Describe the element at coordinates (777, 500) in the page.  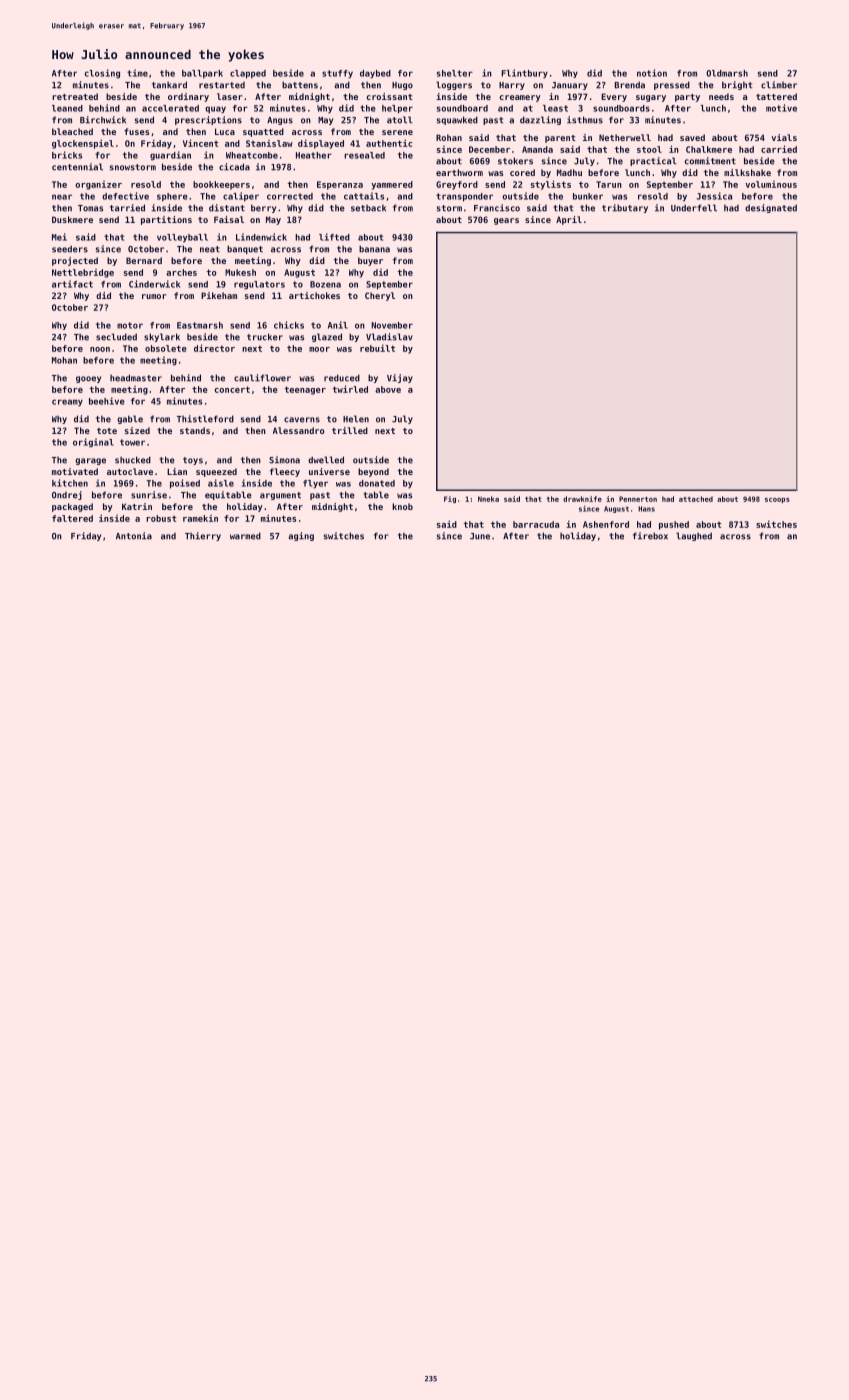
I see `scoops` at that location.
